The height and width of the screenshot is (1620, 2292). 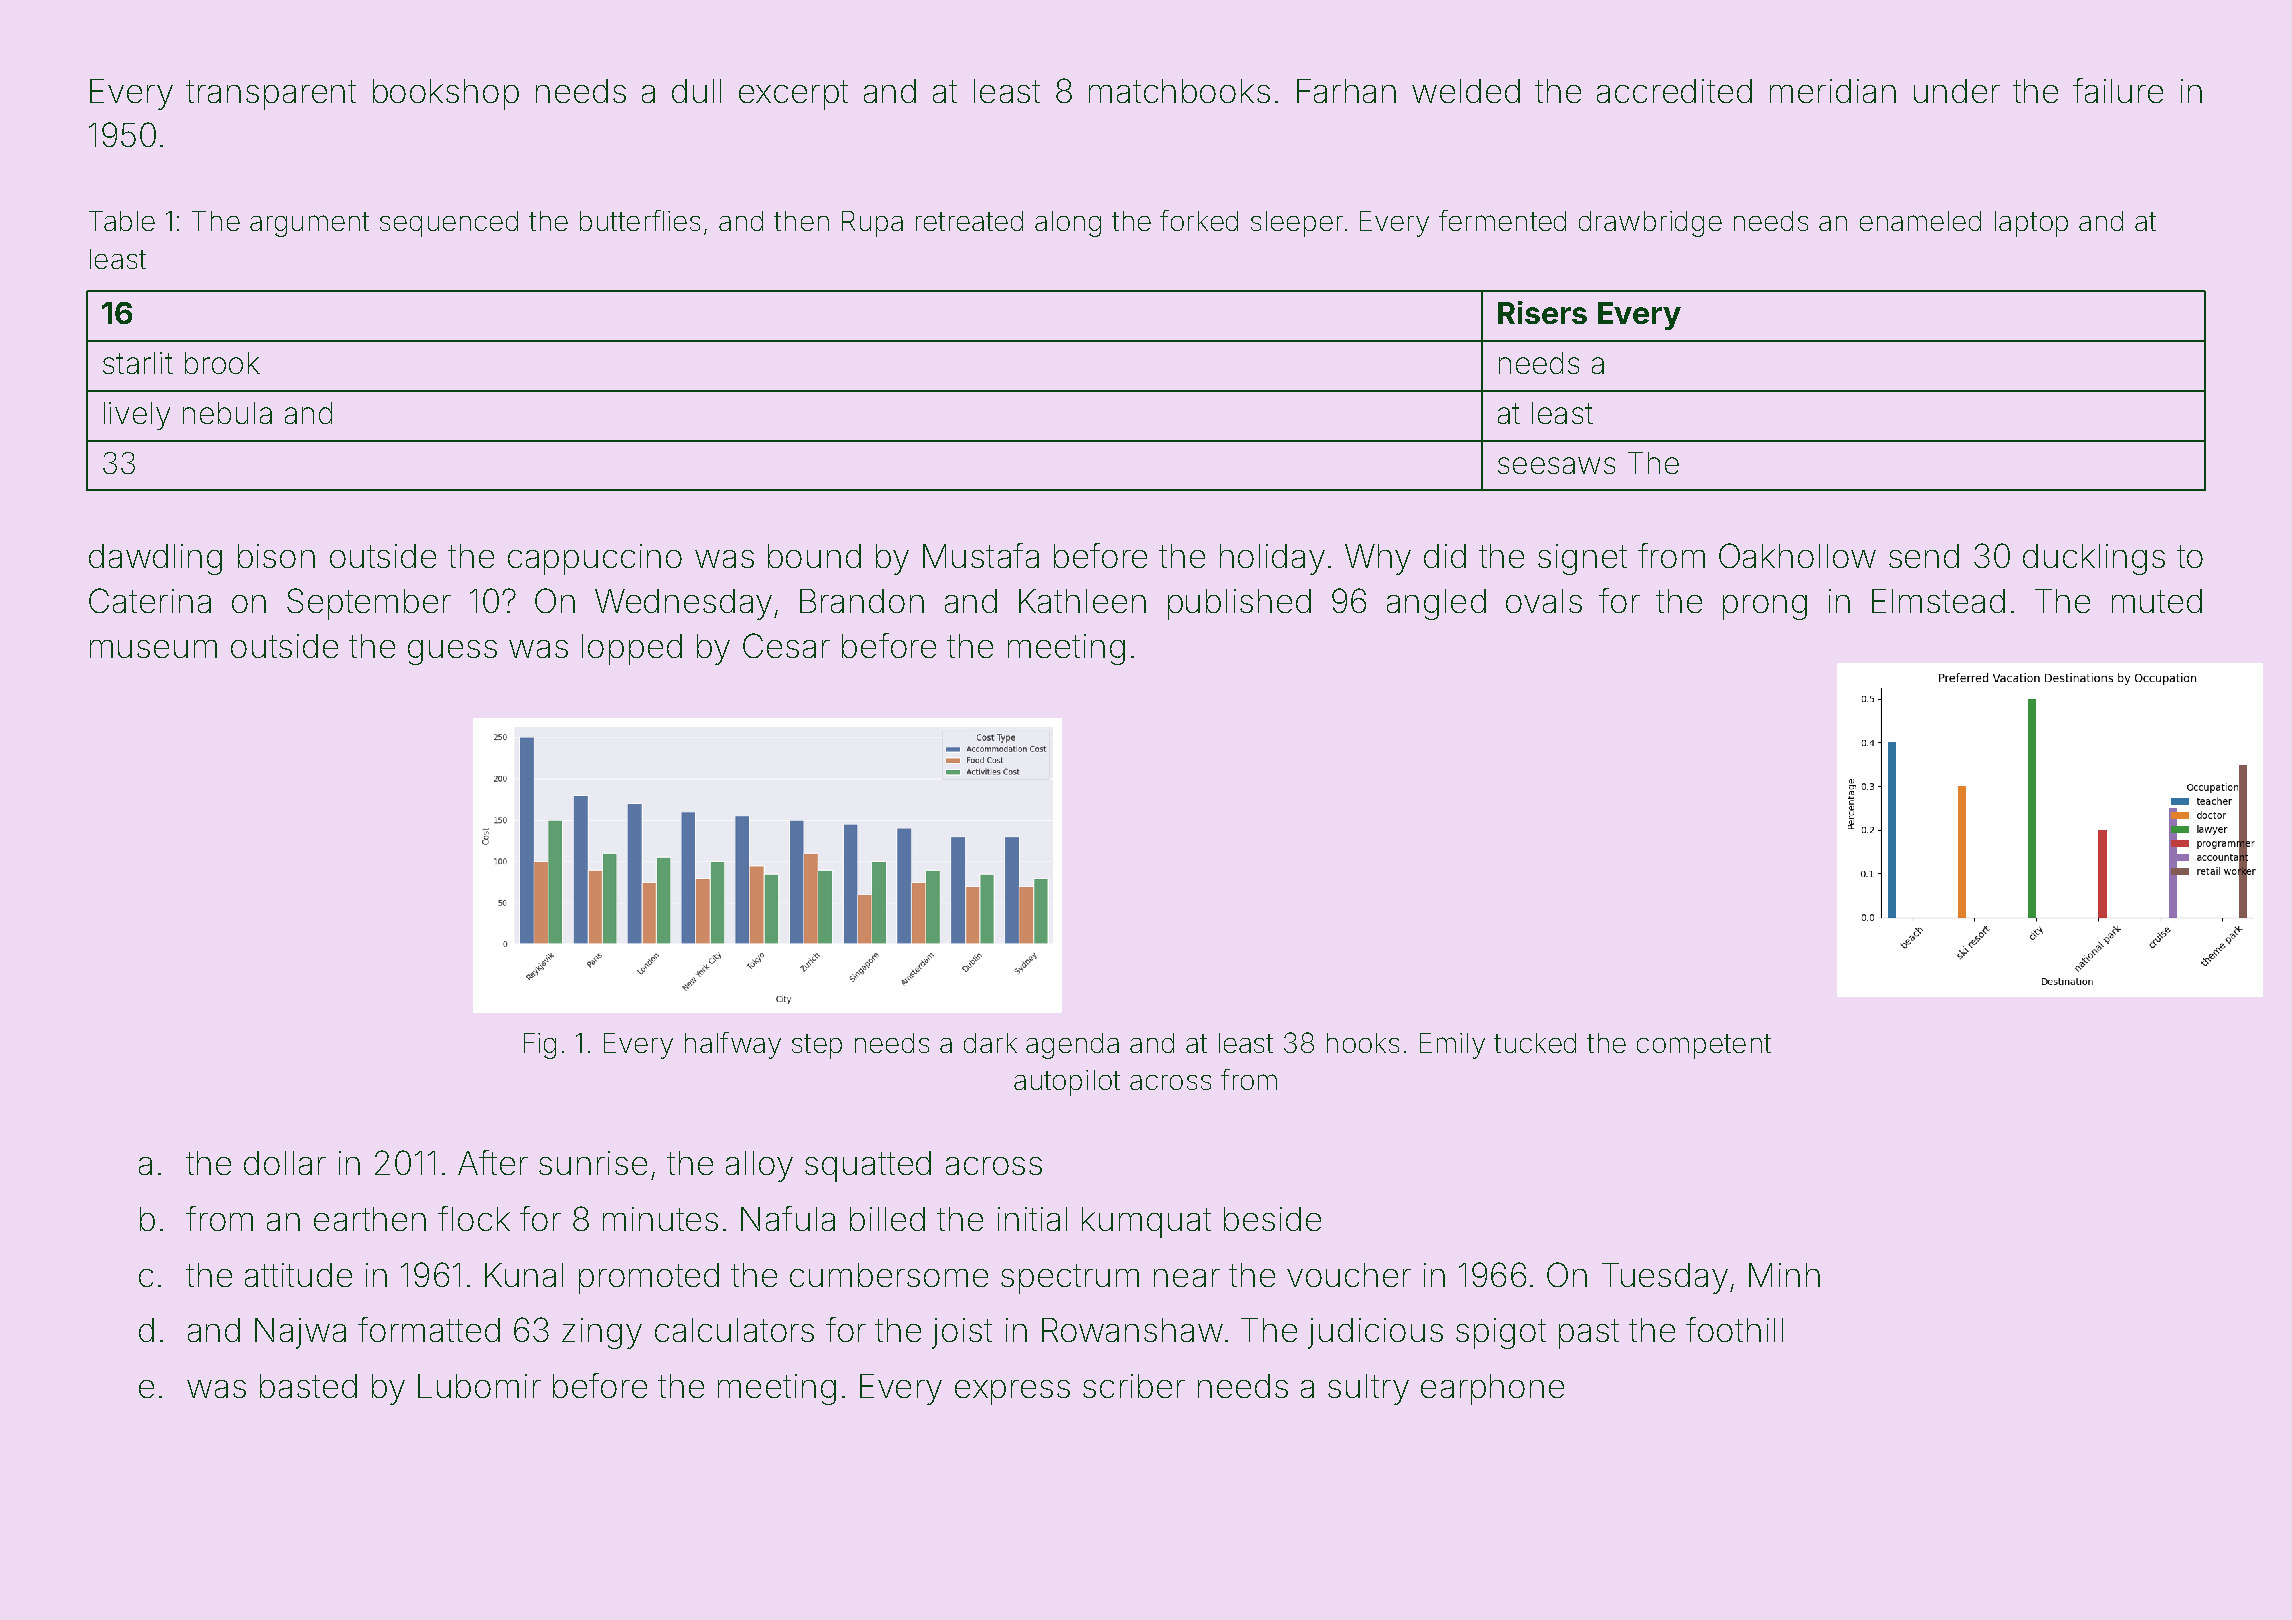 What do you see at coordinates (1542, 312) in the screenshot?
I see `Risers` at bounding box center [1542, 312].
